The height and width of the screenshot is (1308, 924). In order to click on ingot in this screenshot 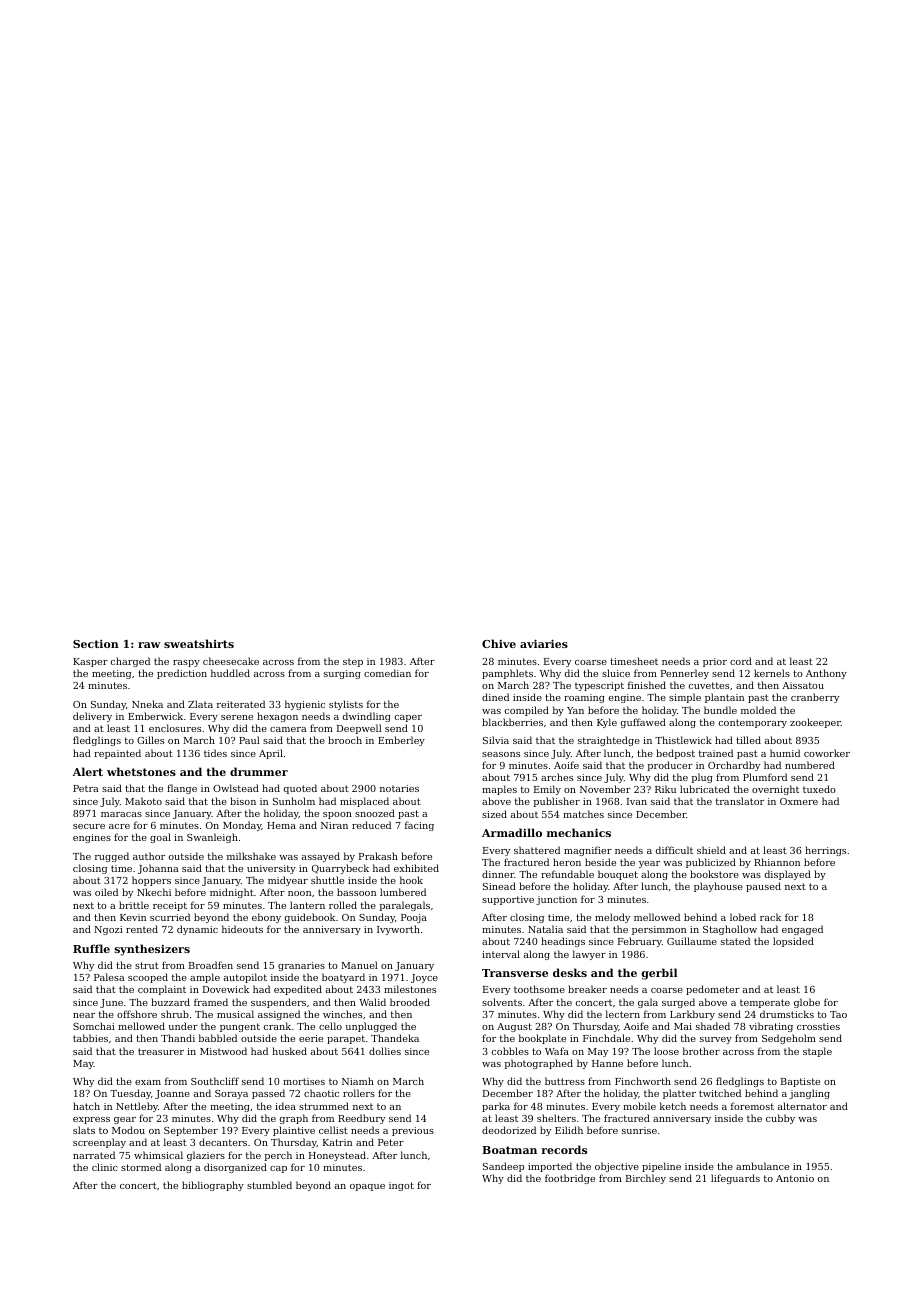, I will do `click(401, 1186)`.
